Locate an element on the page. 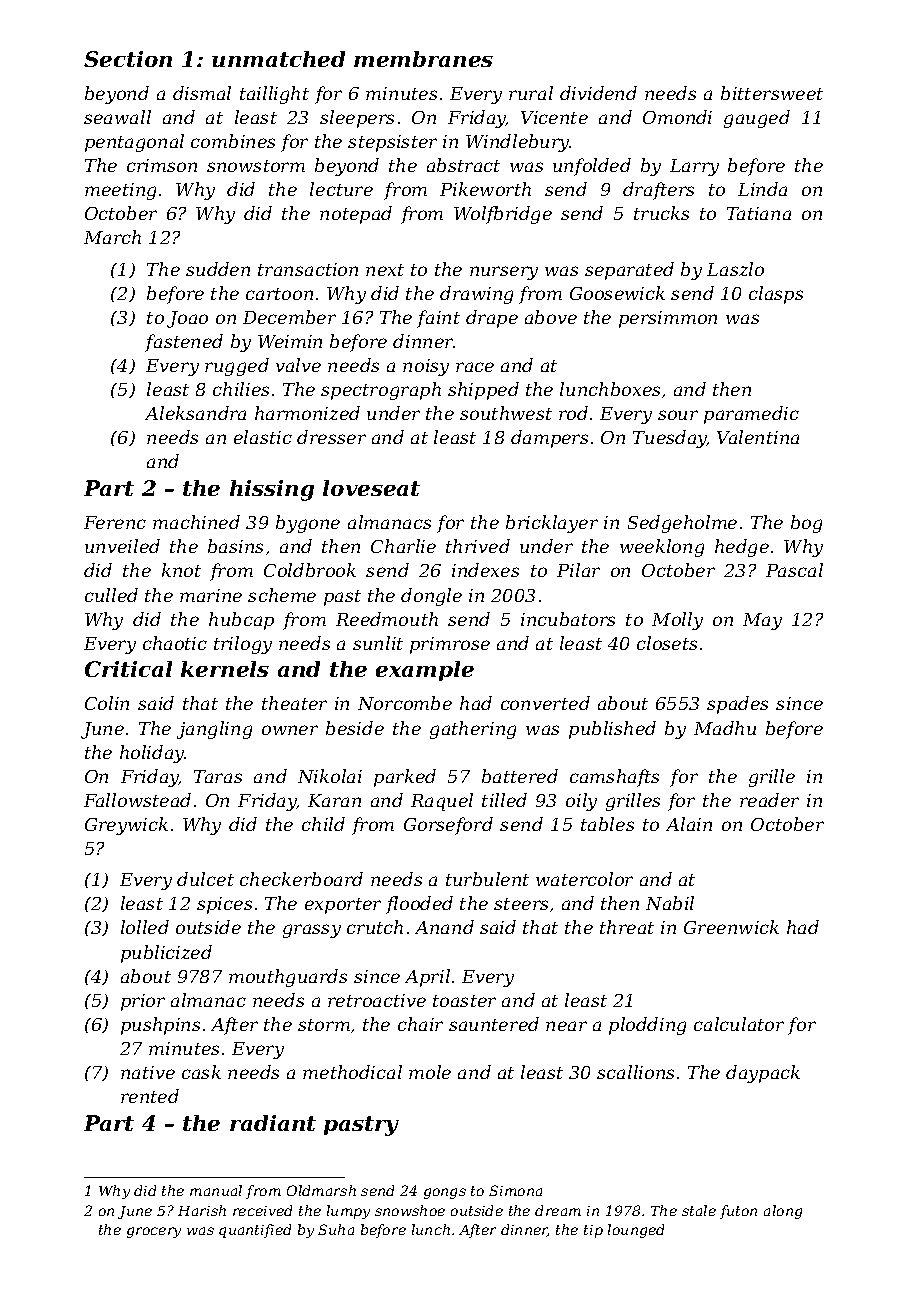 Image resolution: width=908 pixels, height=1316 pixels. meeting is located at coordinates (120, 191).
